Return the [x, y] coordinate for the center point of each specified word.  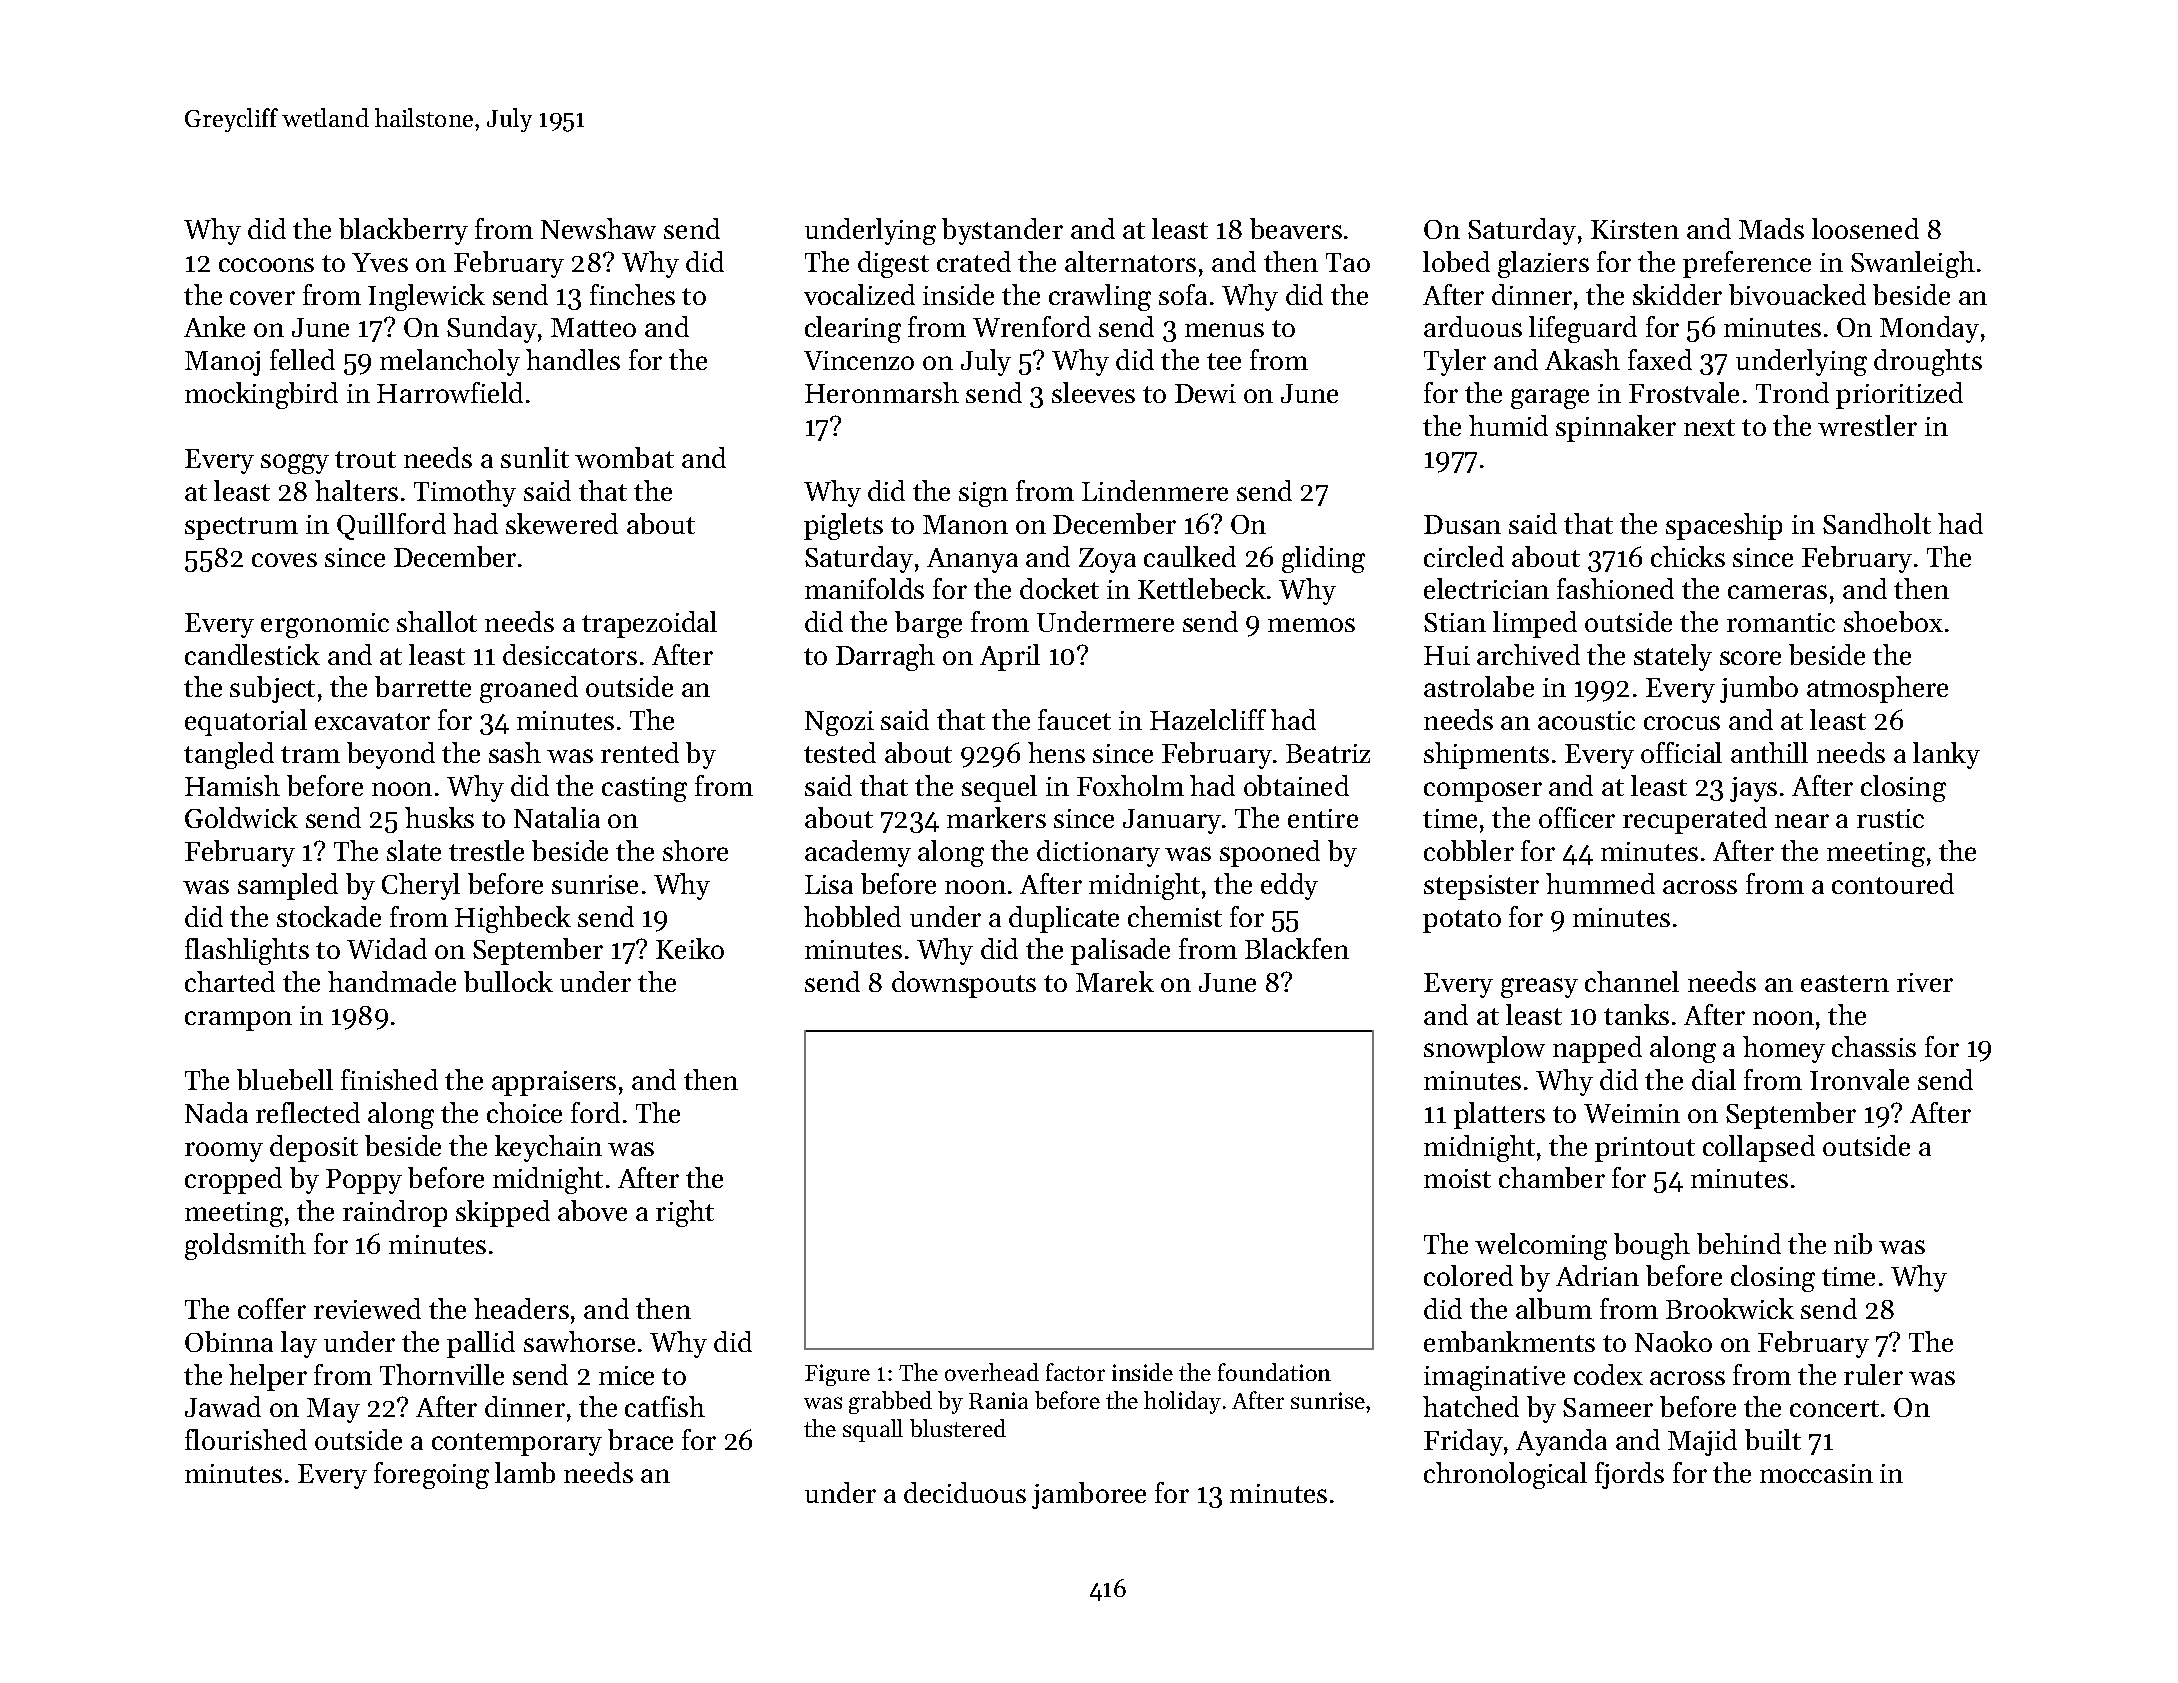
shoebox [1893, 621]
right [685, 1213]
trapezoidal [649, 624]
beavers [1296, 228]
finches [632, 294]
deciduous [965, 1492]
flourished [246, 1439]
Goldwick [241, 817]
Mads [1771, 228]
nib [1853, 1243]
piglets [843, 526]
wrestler [1867, 425]
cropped [233, 1180]
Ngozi [839, 723]
